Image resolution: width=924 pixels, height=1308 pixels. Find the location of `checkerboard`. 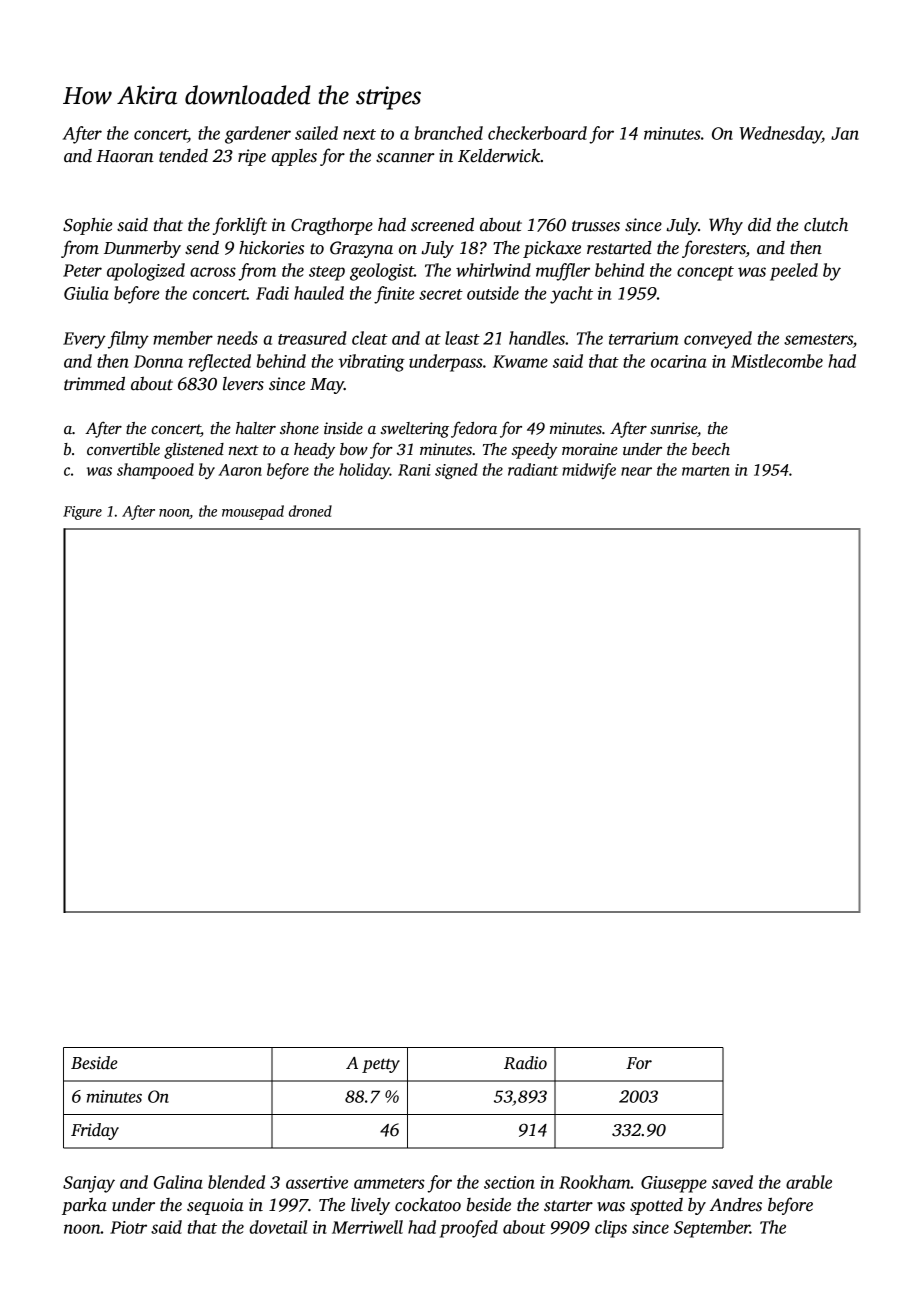

checkerboard is located at coordinates (537, 133).
